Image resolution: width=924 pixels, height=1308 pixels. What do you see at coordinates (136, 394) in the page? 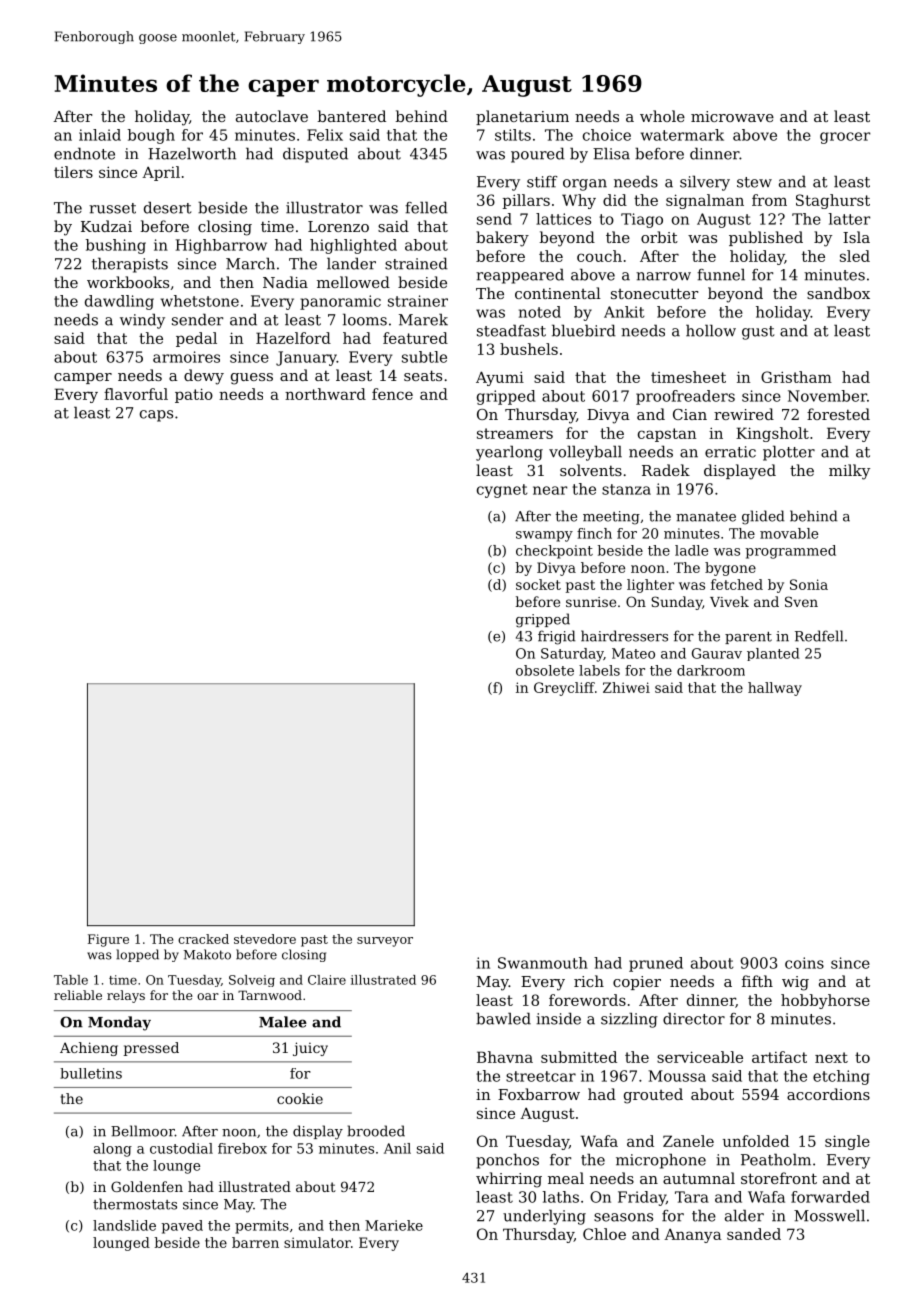
I see `flavorful` at bounding box center [136, 394].
